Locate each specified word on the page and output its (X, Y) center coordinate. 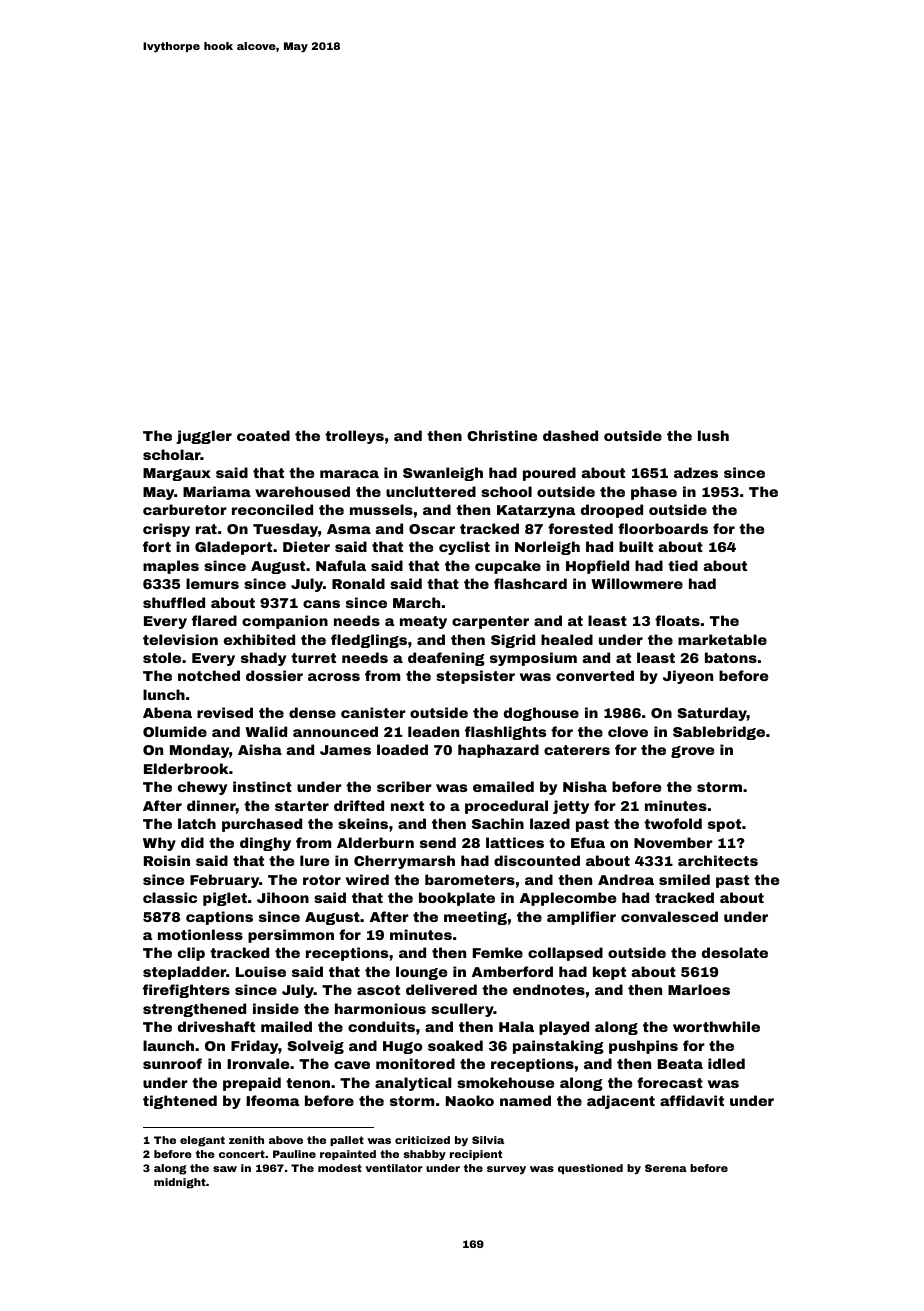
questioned (590, 1169)
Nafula (341, 565)
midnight (180, 1183)
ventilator (394, 1168)
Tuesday (285, 530)
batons (731, 657)
